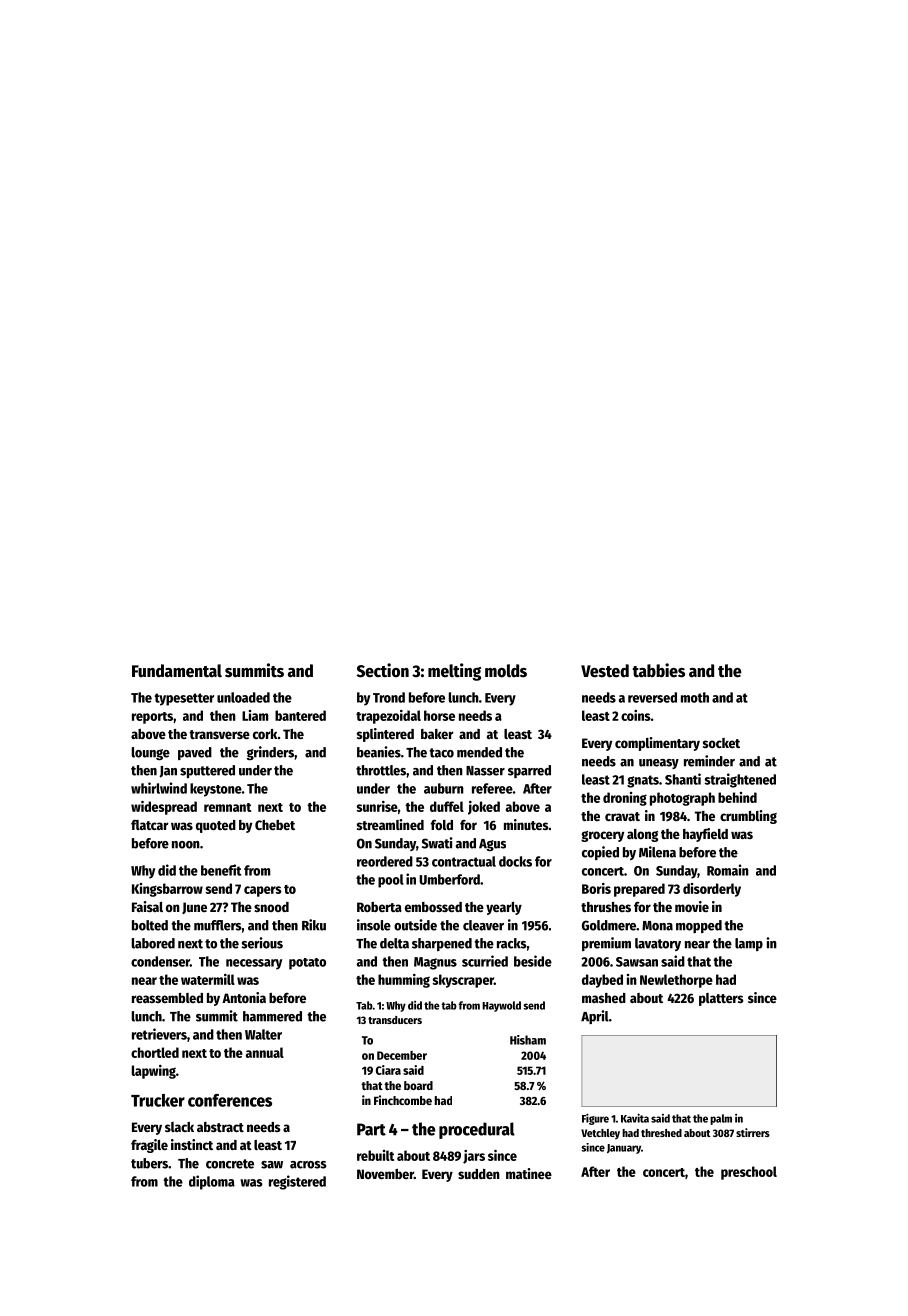  Describe the element at coordinates (449, 879) in the document. I see `Umberford` at that location.
